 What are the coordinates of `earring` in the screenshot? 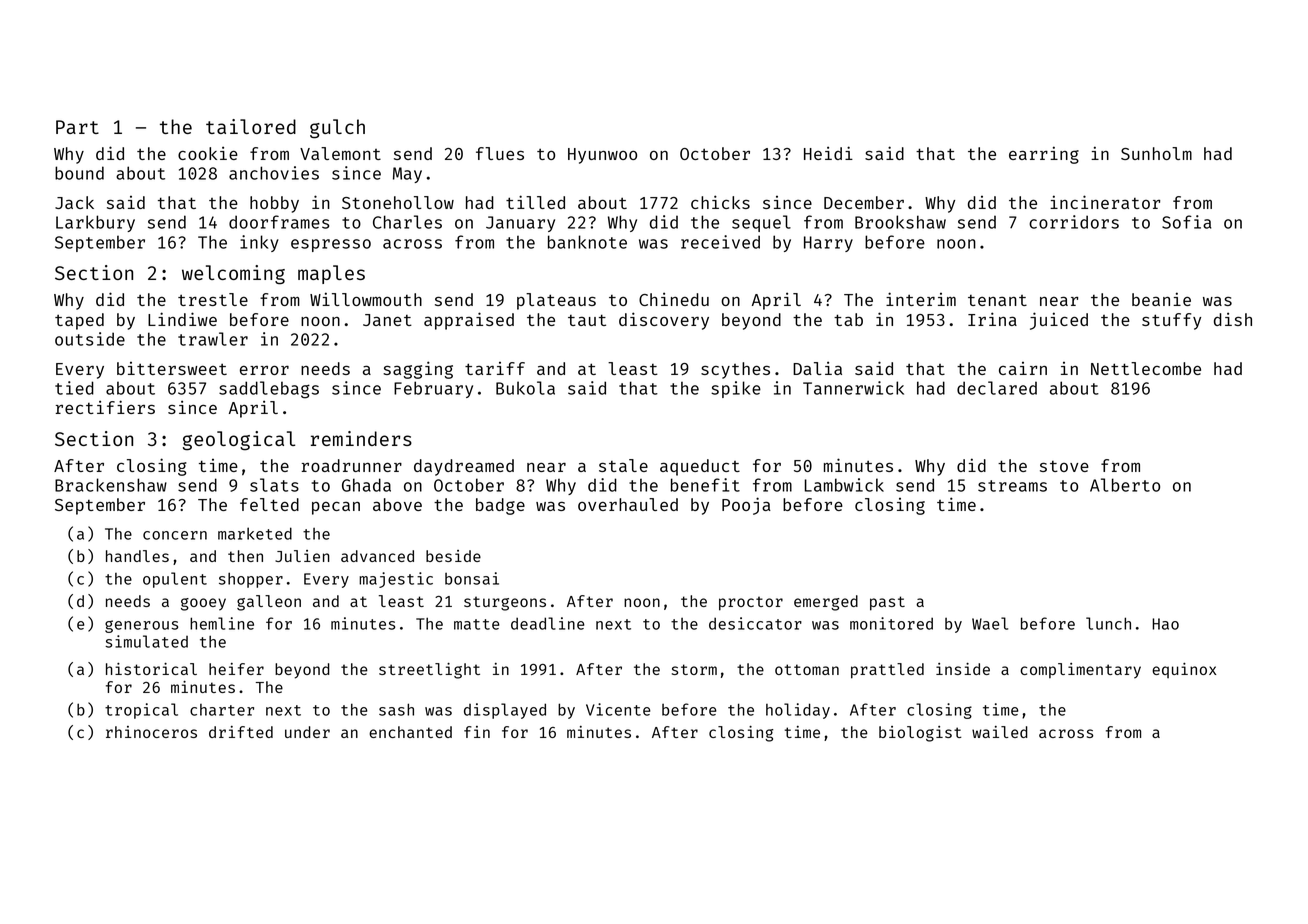 It's located at (1044, 155).
